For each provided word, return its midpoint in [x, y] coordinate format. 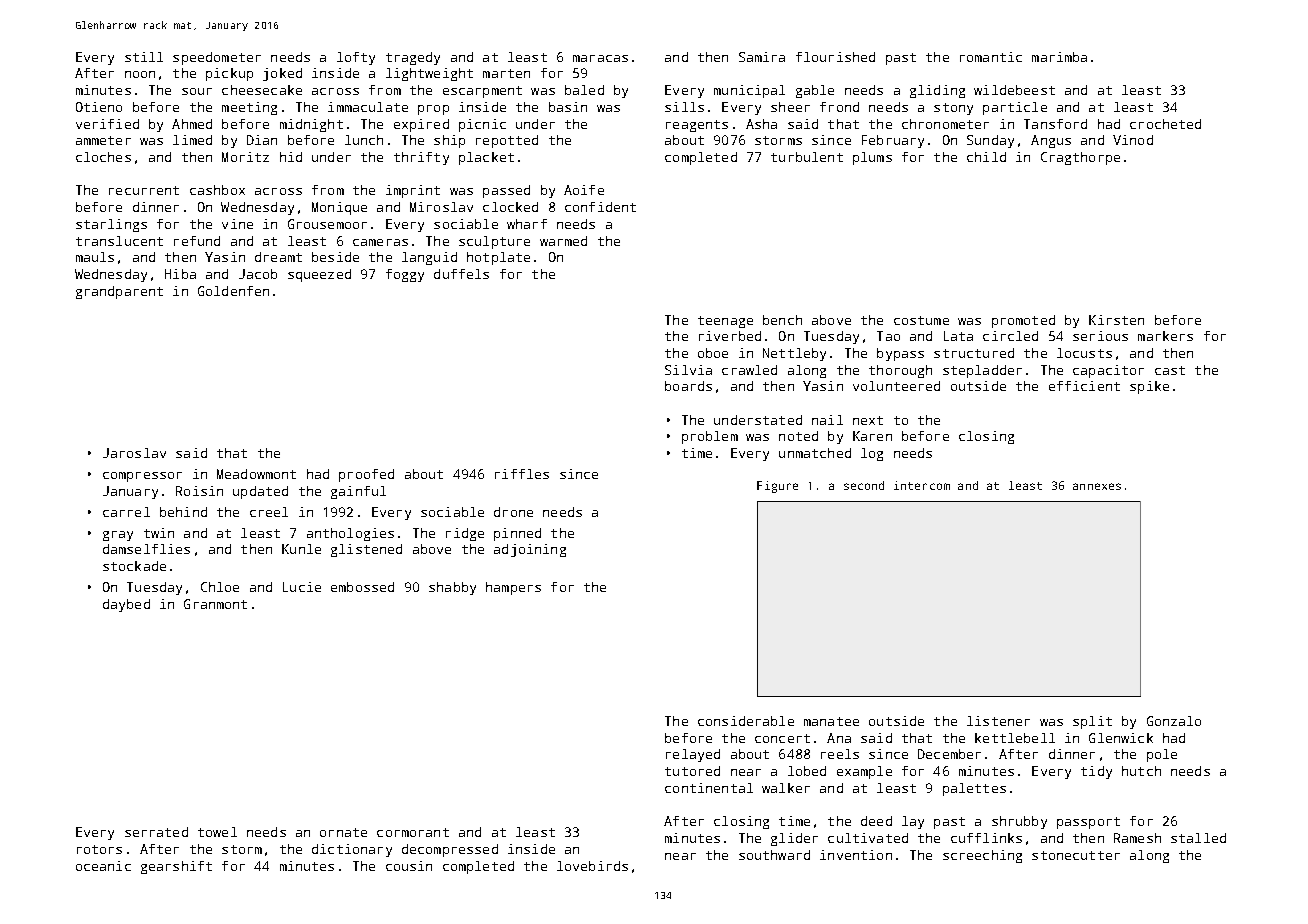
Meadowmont [256, 474]
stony [953, 109]
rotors [99, 849]
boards [688, 386]
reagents [697, 126]
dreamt [278, 257]
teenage [725, 322]
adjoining [530, 550]
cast [1170, 370]
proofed [366, 475]
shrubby [1019, 822]
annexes [1097, 486]
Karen [872, 436]
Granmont [215, 604]
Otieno [99, 107]
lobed [807, 771]
